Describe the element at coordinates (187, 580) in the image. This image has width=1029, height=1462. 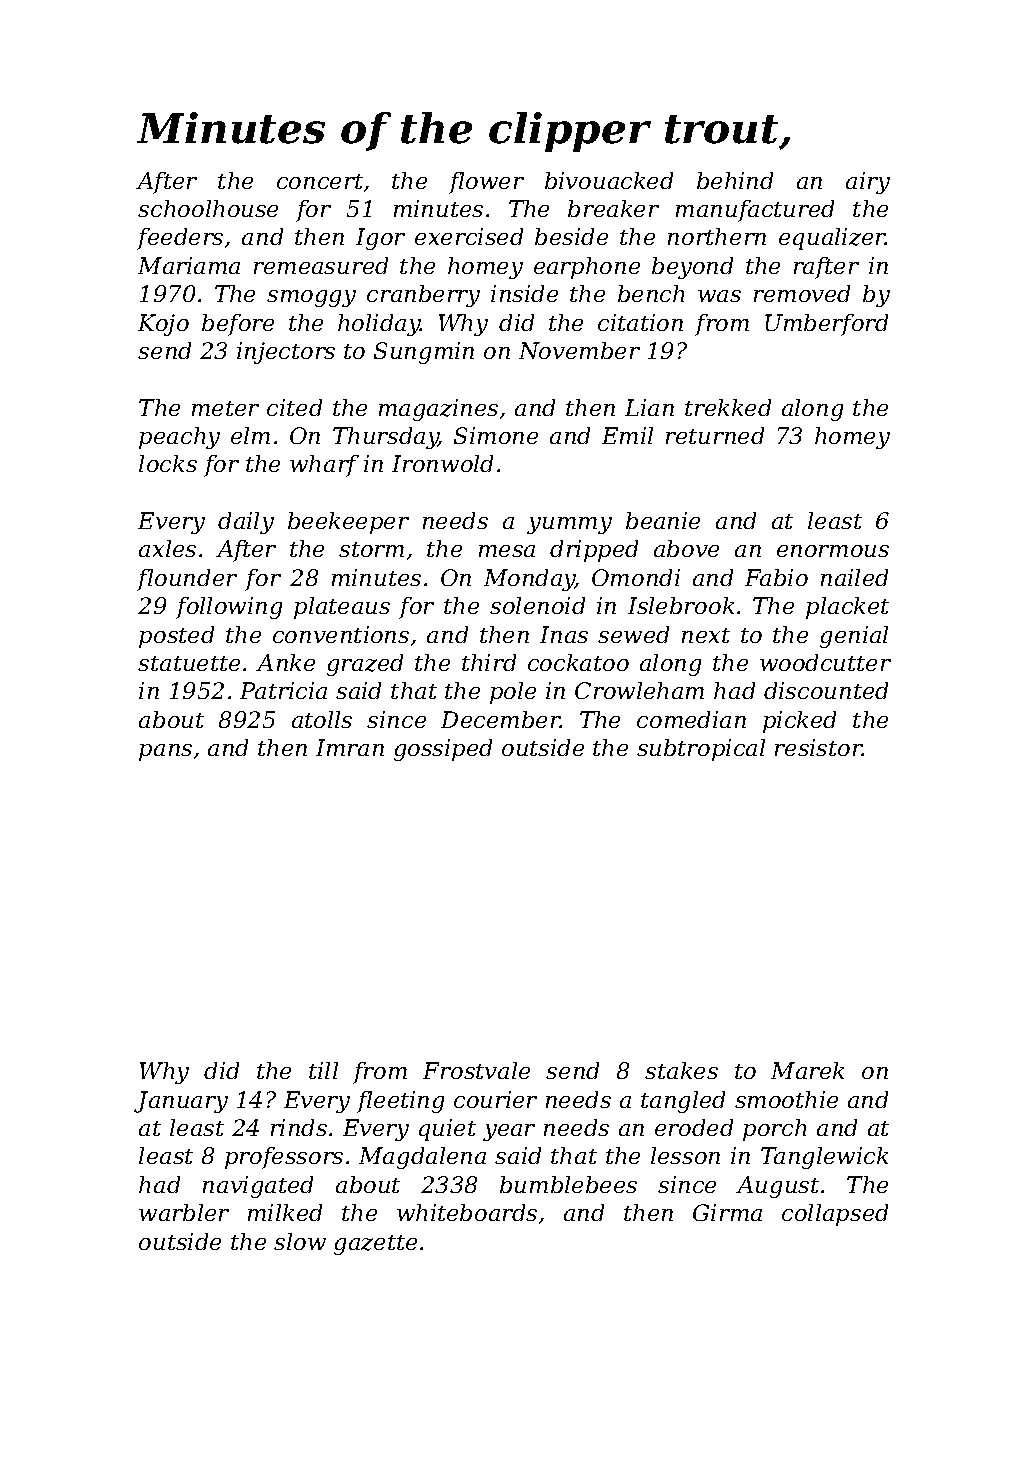
I see `flounder` at that location.
